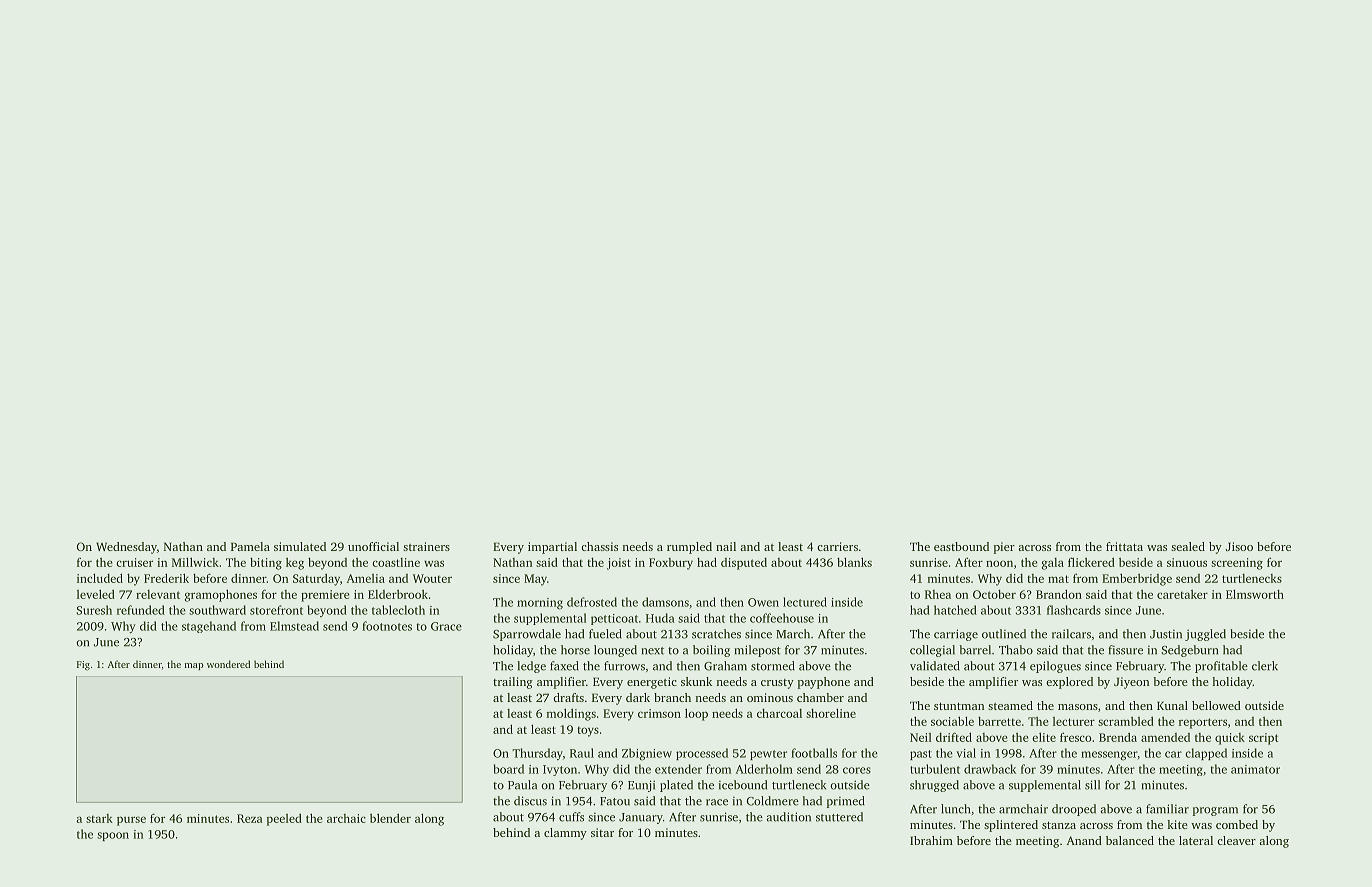  Describe the element at coordinates (1126, 721) in the document. I see `scrambled` at that location.
